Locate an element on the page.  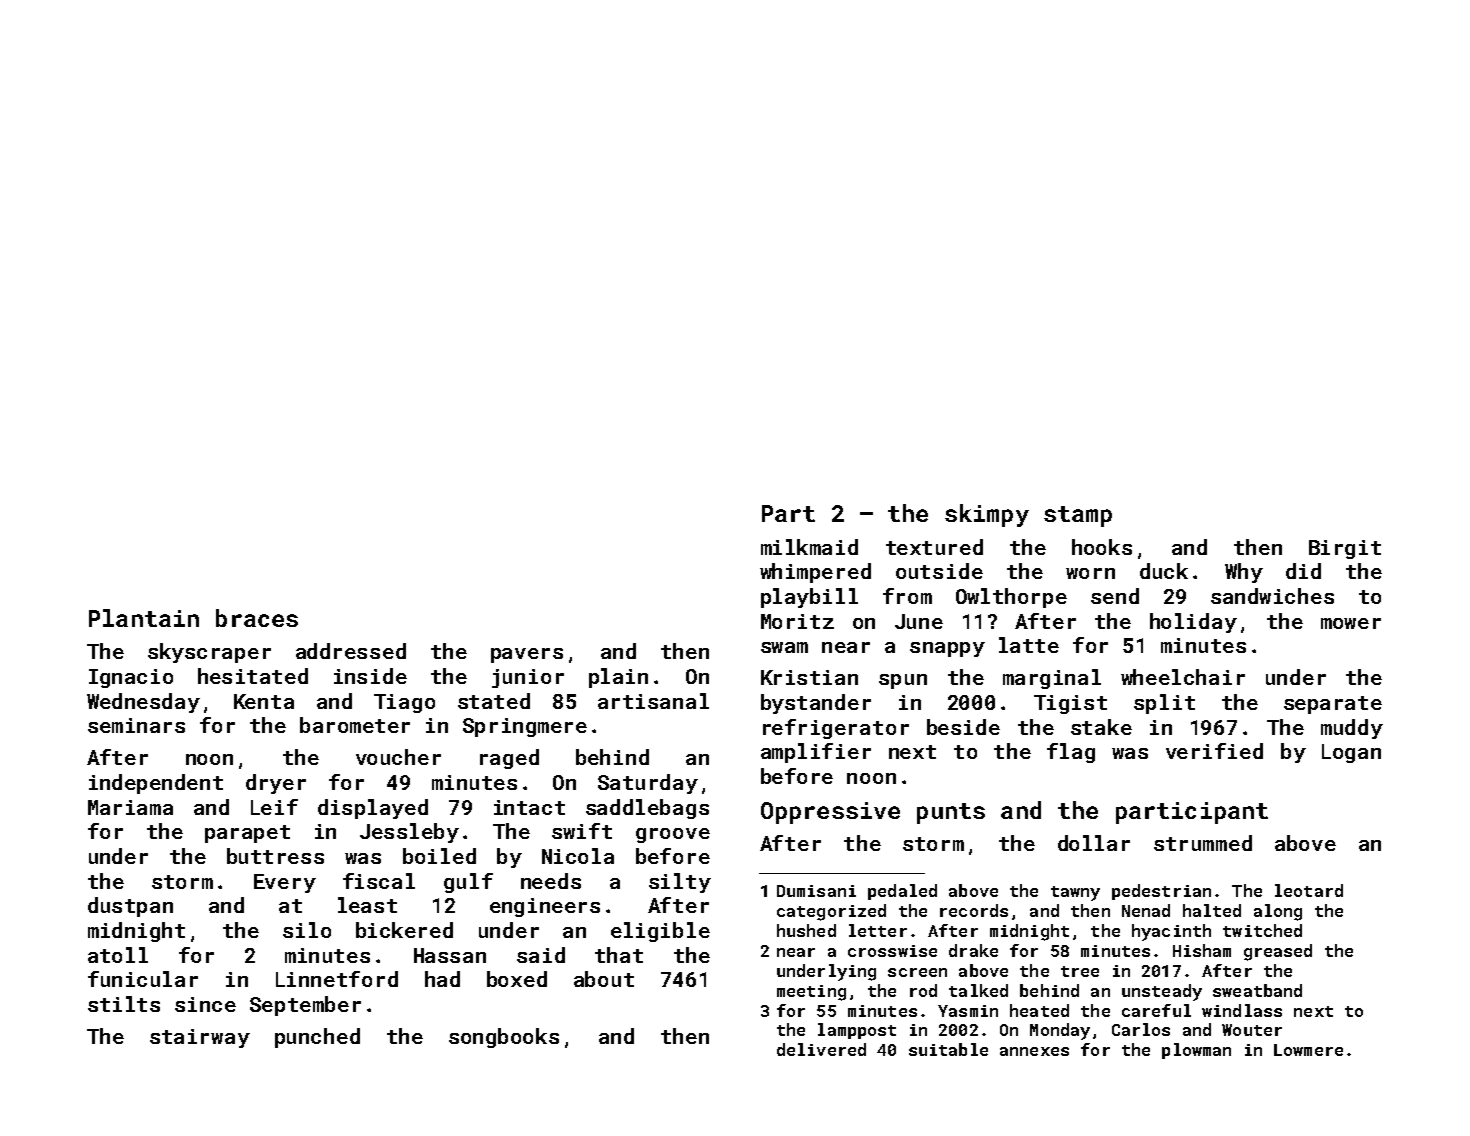
groove is located at coordinates (673, 835).
